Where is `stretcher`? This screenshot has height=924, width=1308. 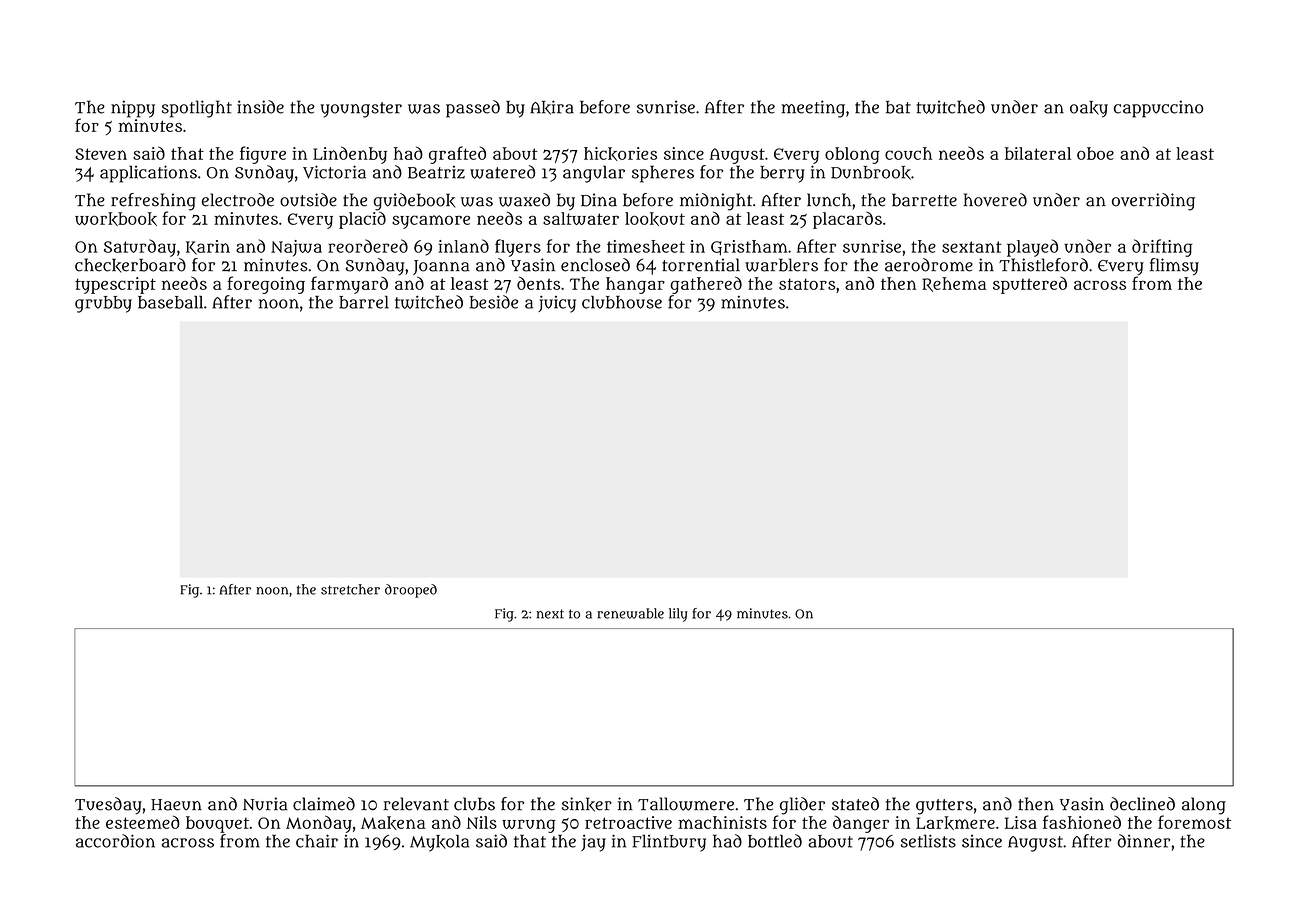
stretcher is located at coordinates (350, 589).
